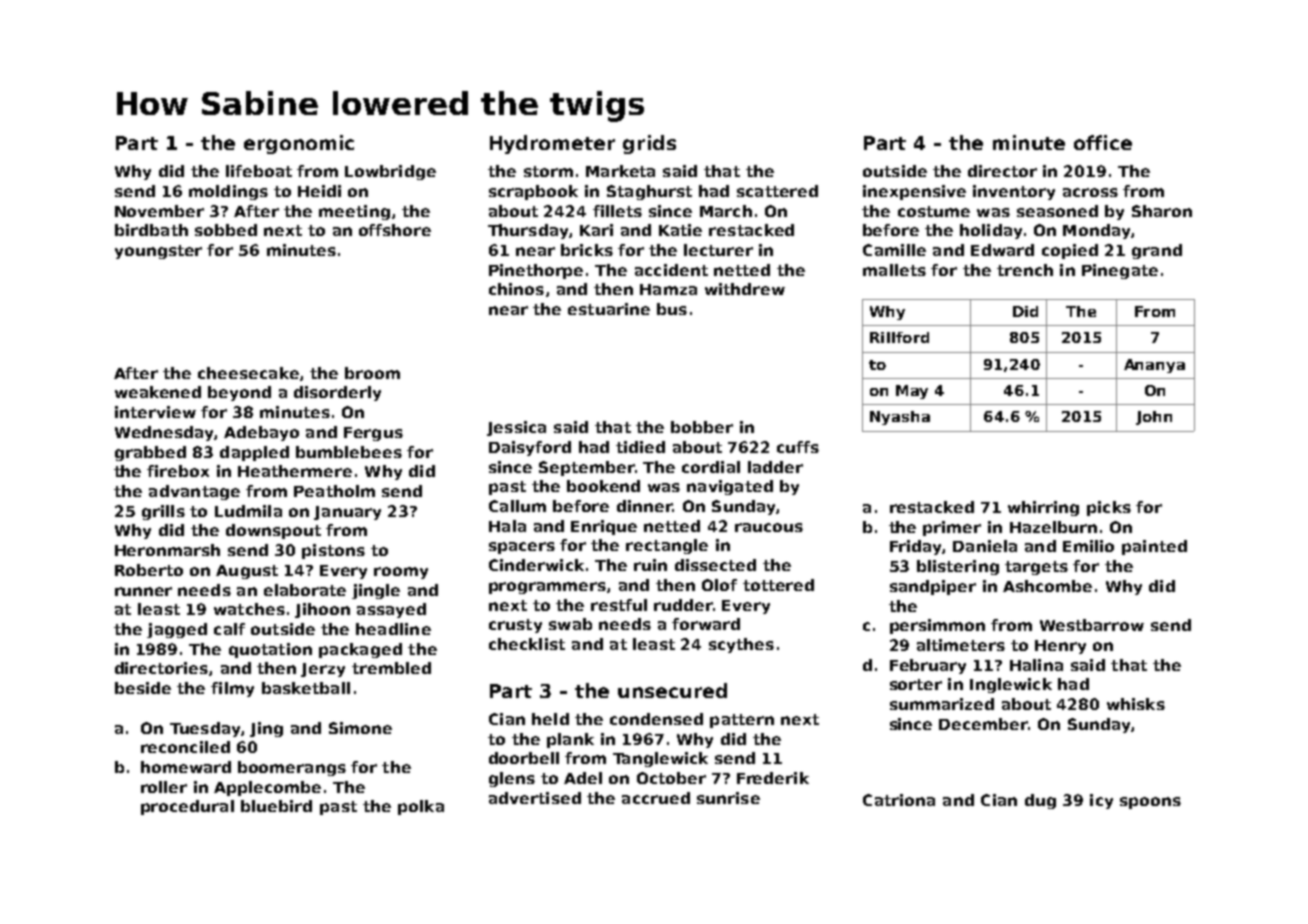 Image resolution: width=1308 pixels, height=924 pixels. What do you see at coordinates (730, 487) in the document?
I see `navigated` at bounding box center [730, 487].
